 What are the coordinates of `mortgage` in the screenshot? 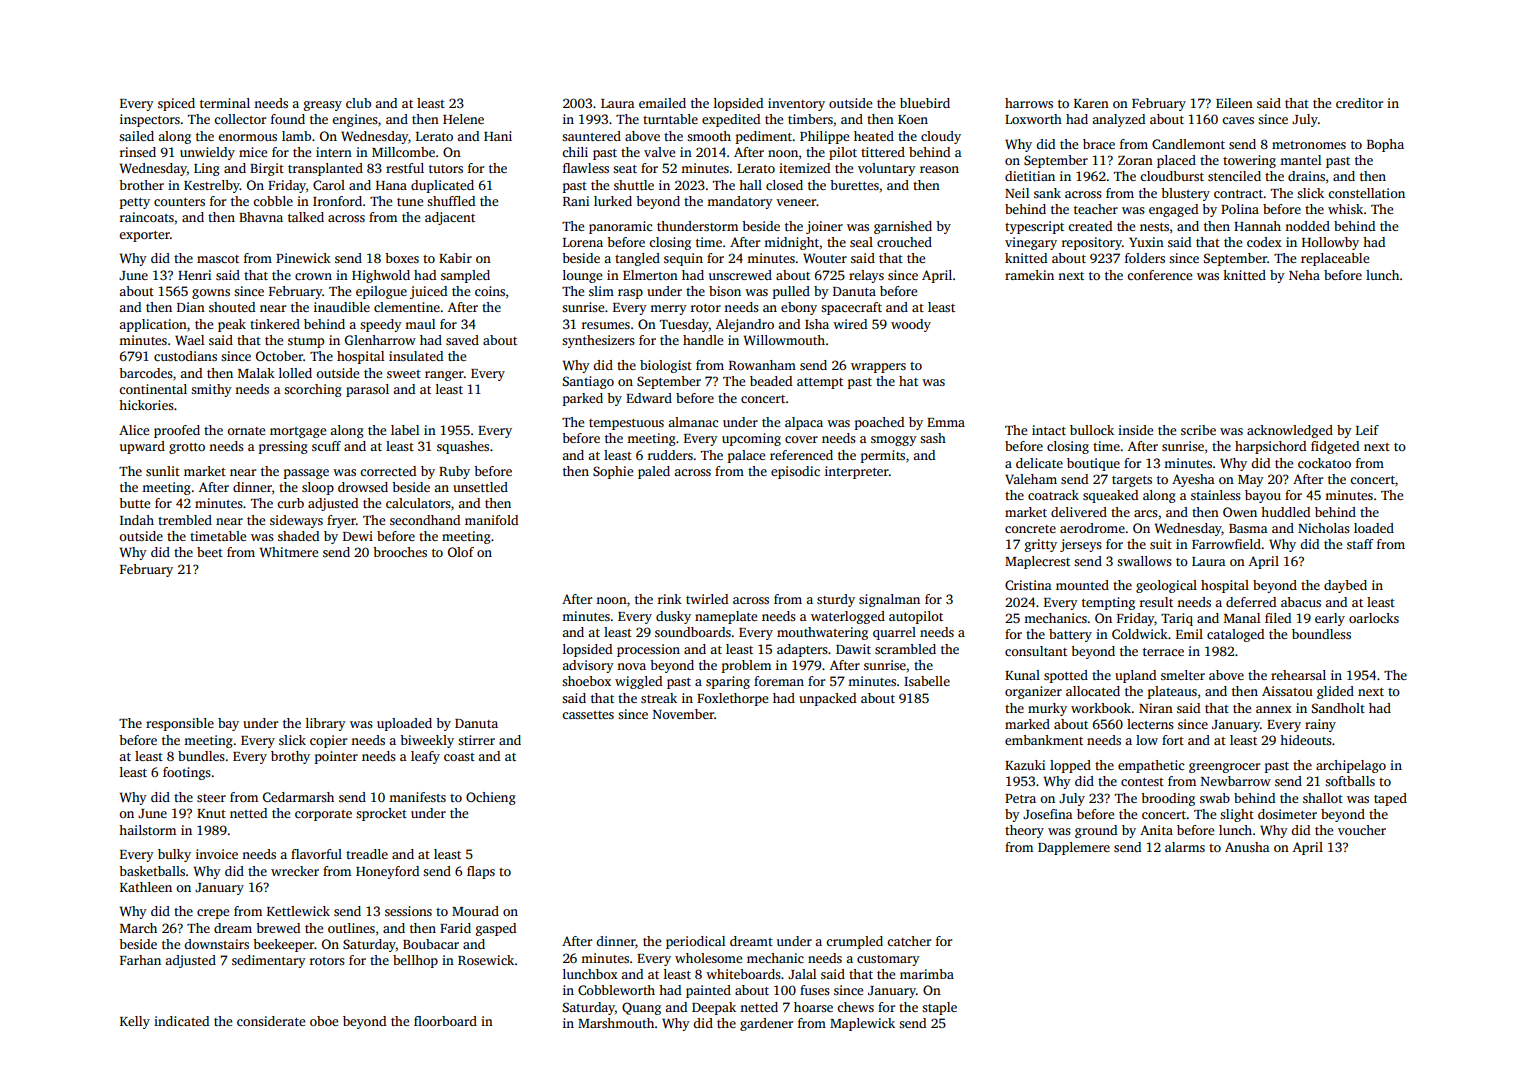 It's located at (298, 432).
